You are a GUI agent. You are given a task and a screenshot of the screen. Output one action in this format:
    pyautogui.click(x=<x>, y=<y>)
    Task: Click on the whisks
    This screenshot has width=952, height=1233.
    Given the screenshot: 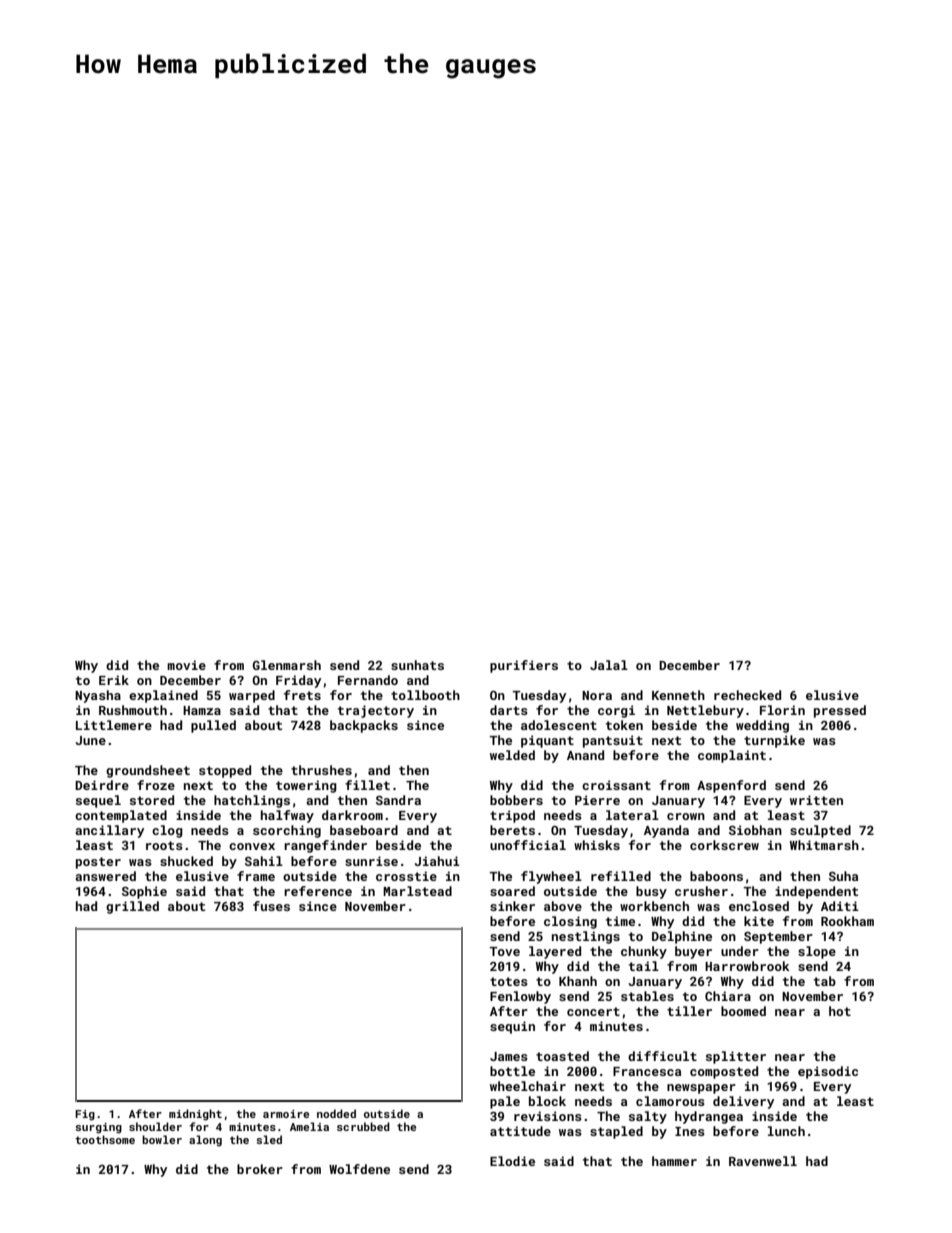 What is the action you would take?
    pyautogui.click(x=597, y=845)
